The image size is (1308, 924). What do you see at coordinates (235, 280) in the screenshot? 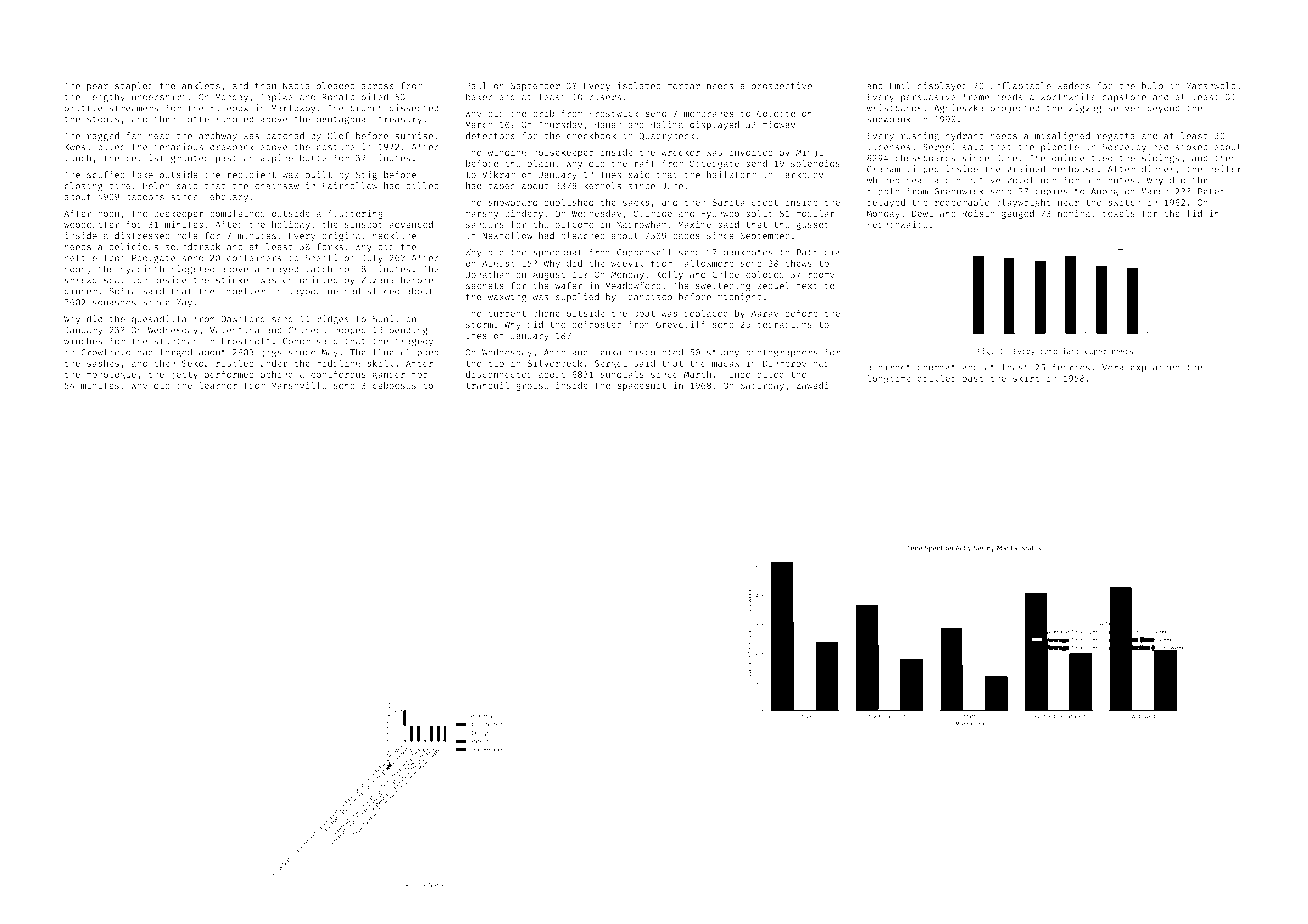
I see `sticker` at bounding box center [235, 280].
